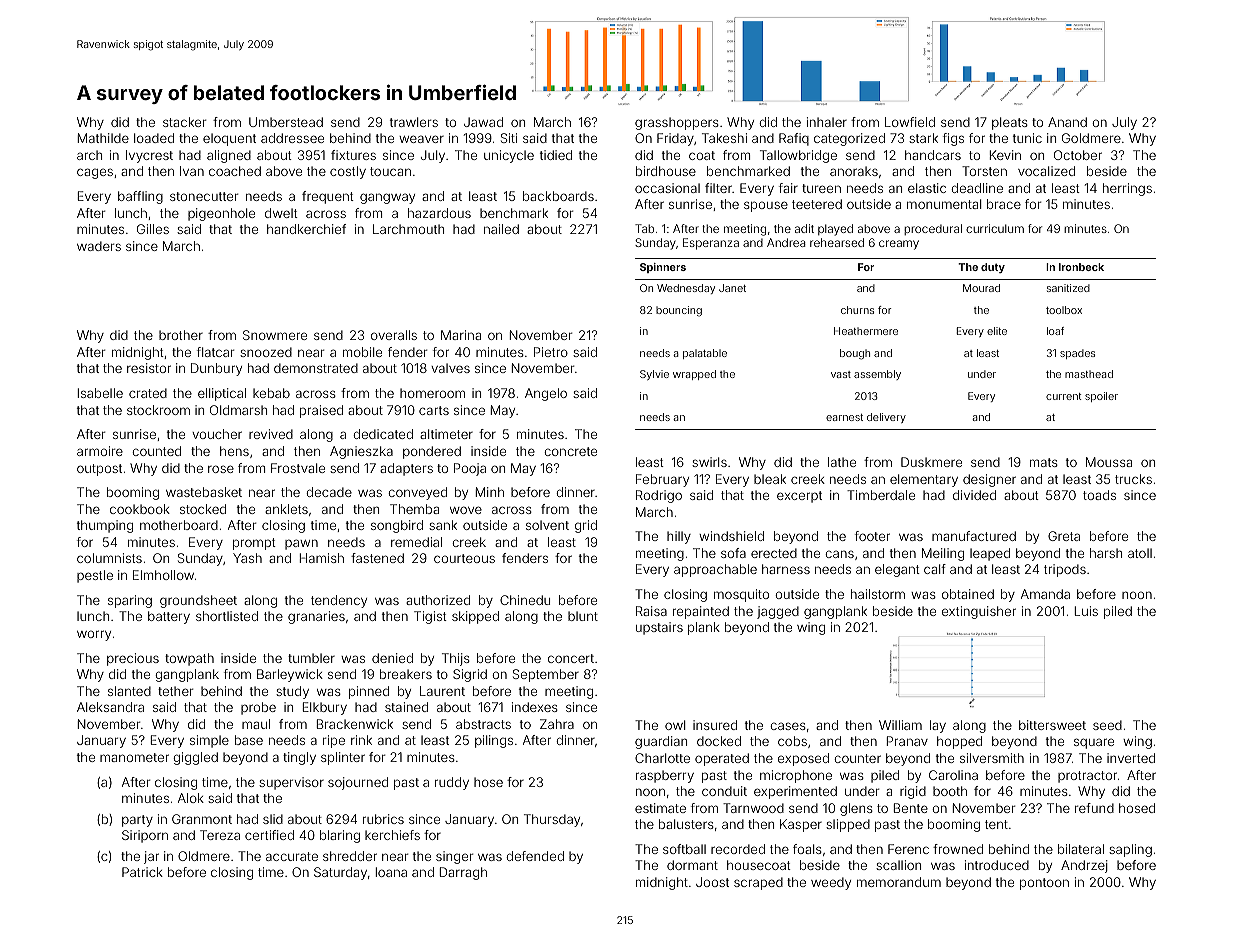 Image resolution: width=1233 pixels, height=952 pixels. I want to click on Darragh, so click(463, 873).
